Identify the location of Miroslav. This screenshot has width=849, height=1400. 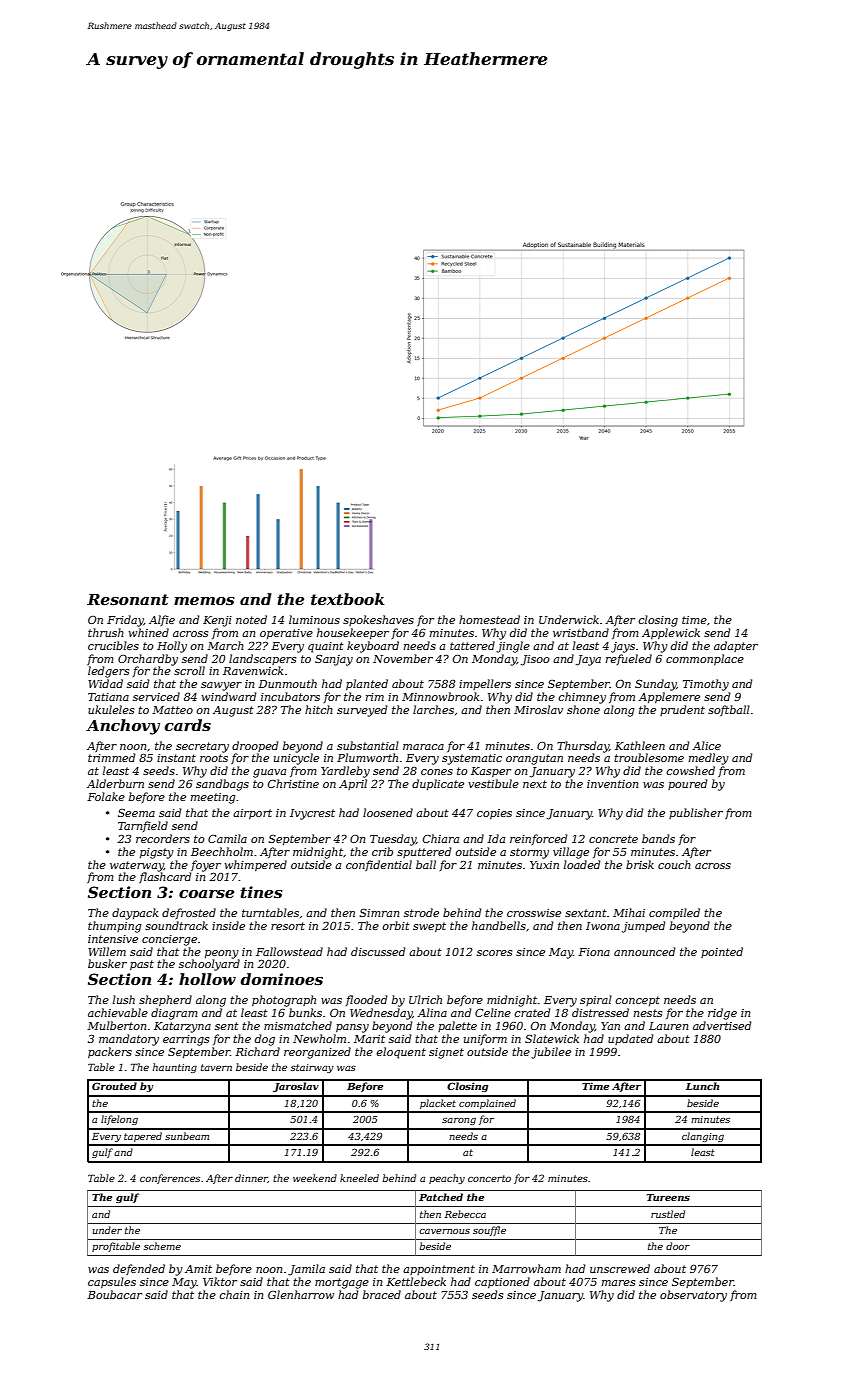
(538, 709).
